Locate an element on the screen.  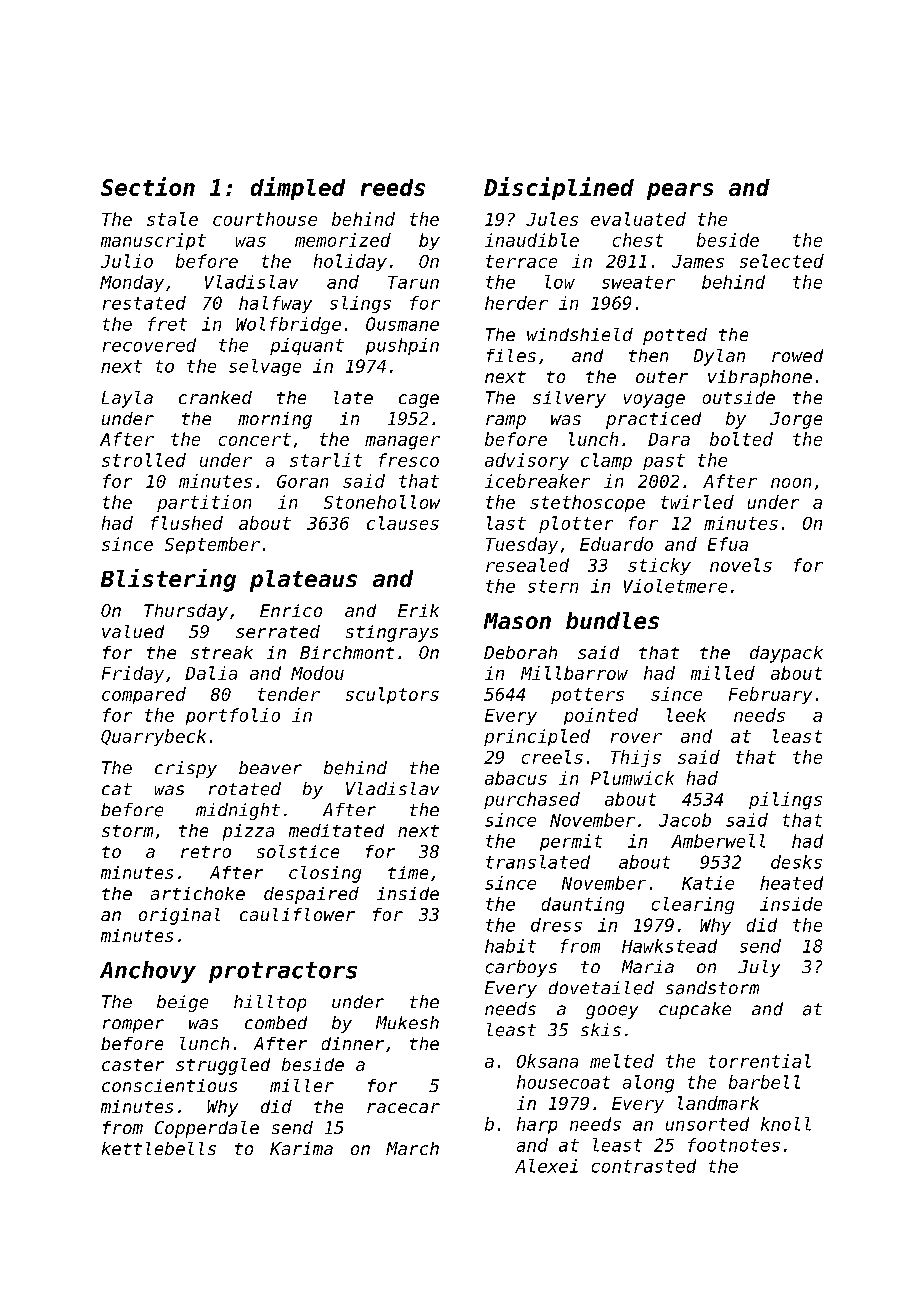
noon is located at coordinates (791, 483).
